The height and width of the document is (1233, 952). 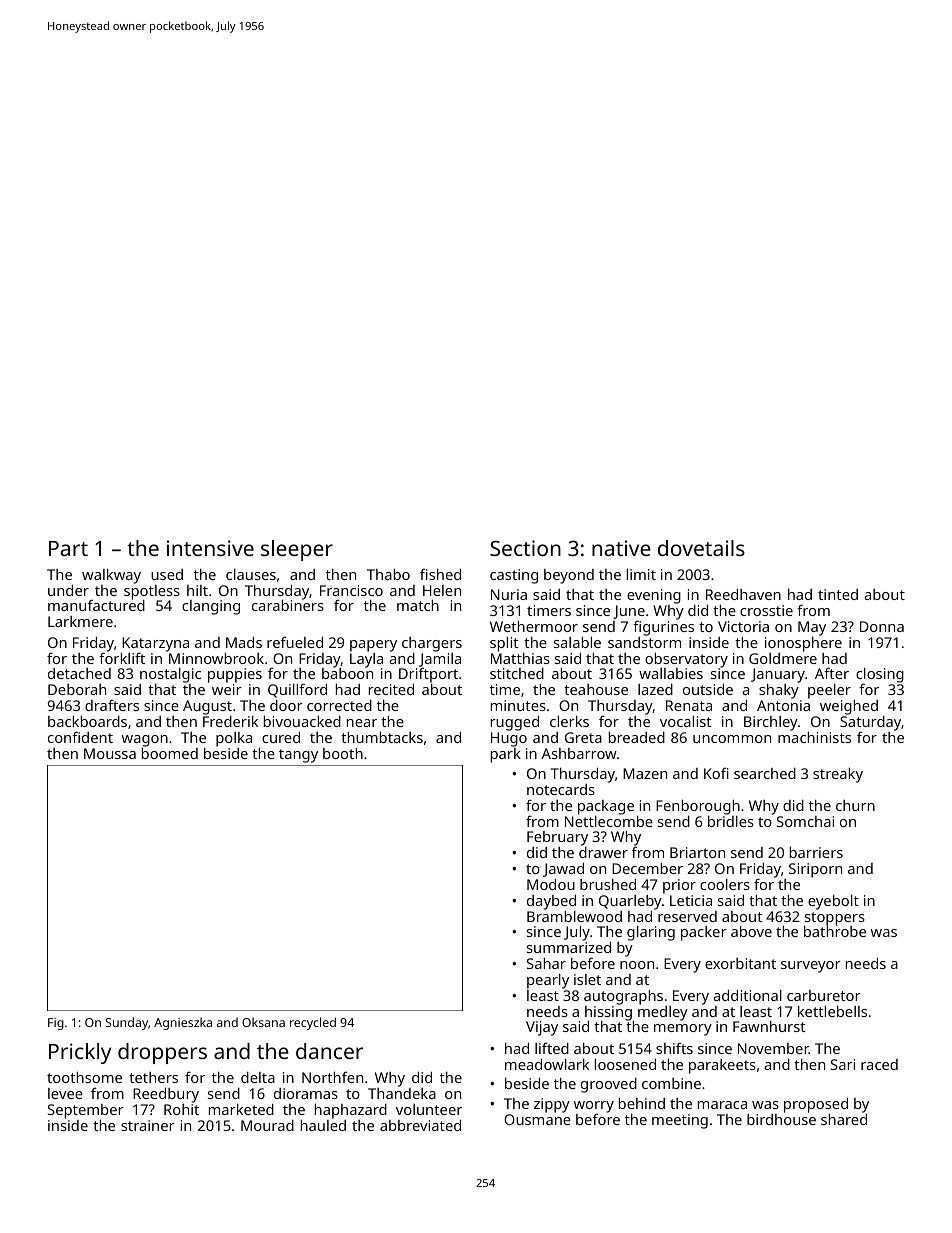 What do you see at coordinates (731, 821) in the document?
I see `bridles` at bounding box center [731, 821].
